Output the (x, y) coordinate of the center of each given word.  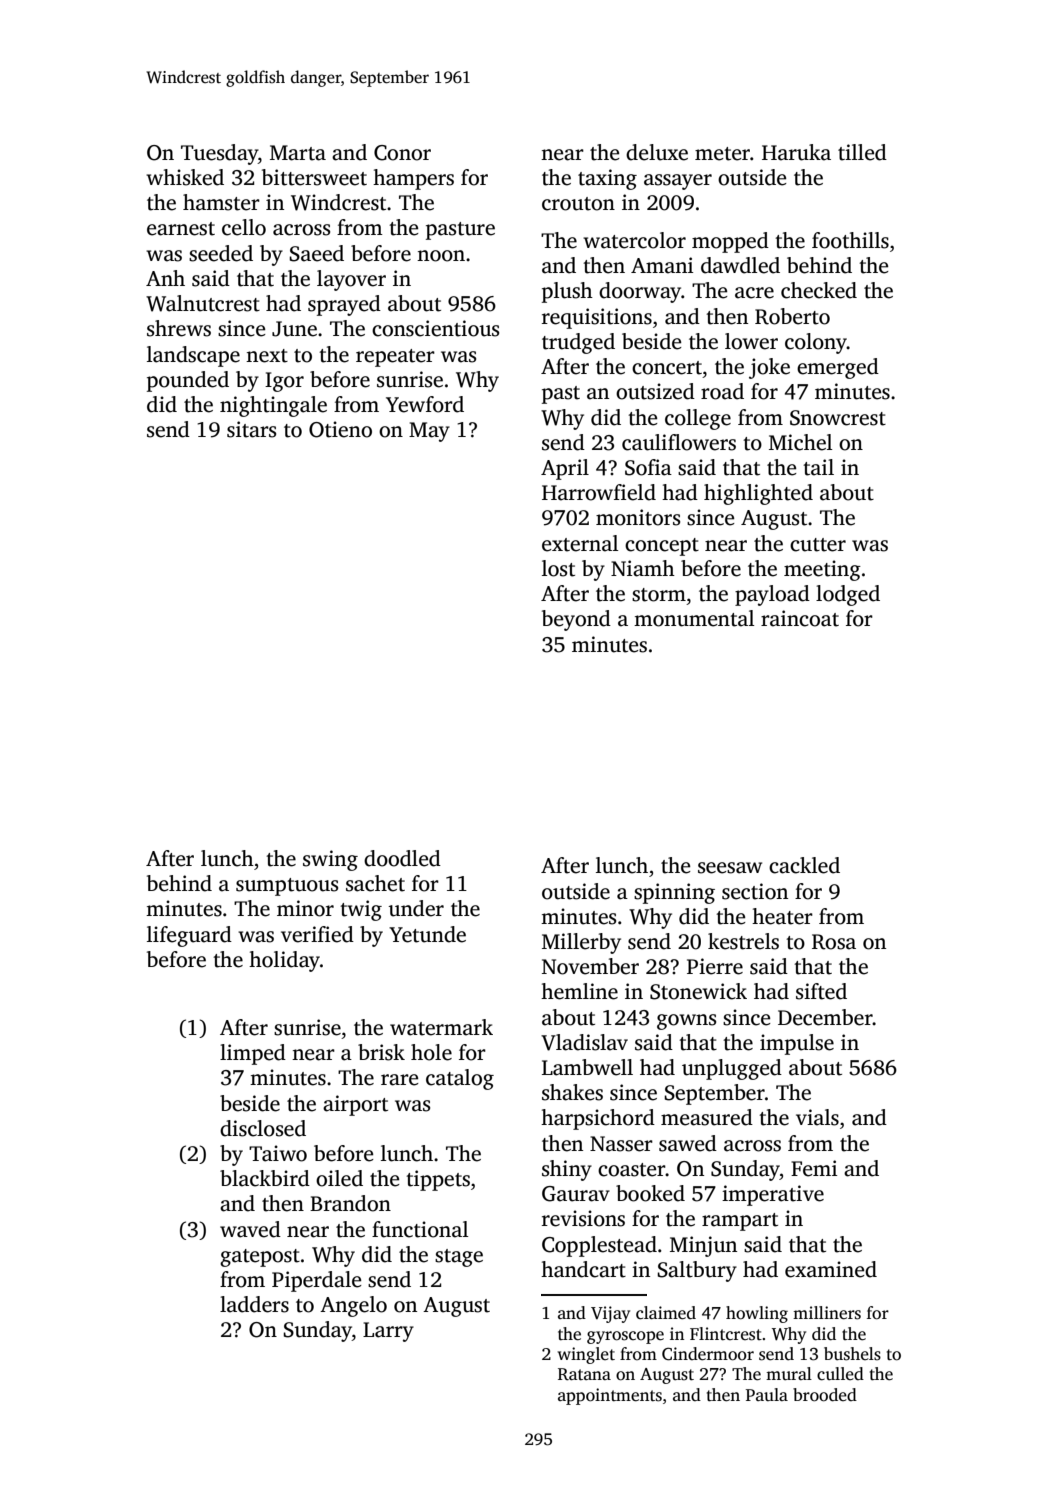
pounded (188, 381)
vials (817, 1117)
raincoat (800, 618)
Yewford (425, 404)
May (429, 432)
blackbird (265, 1178)
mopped (730, 242)
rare (400, 1080)
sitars (251, 429)
